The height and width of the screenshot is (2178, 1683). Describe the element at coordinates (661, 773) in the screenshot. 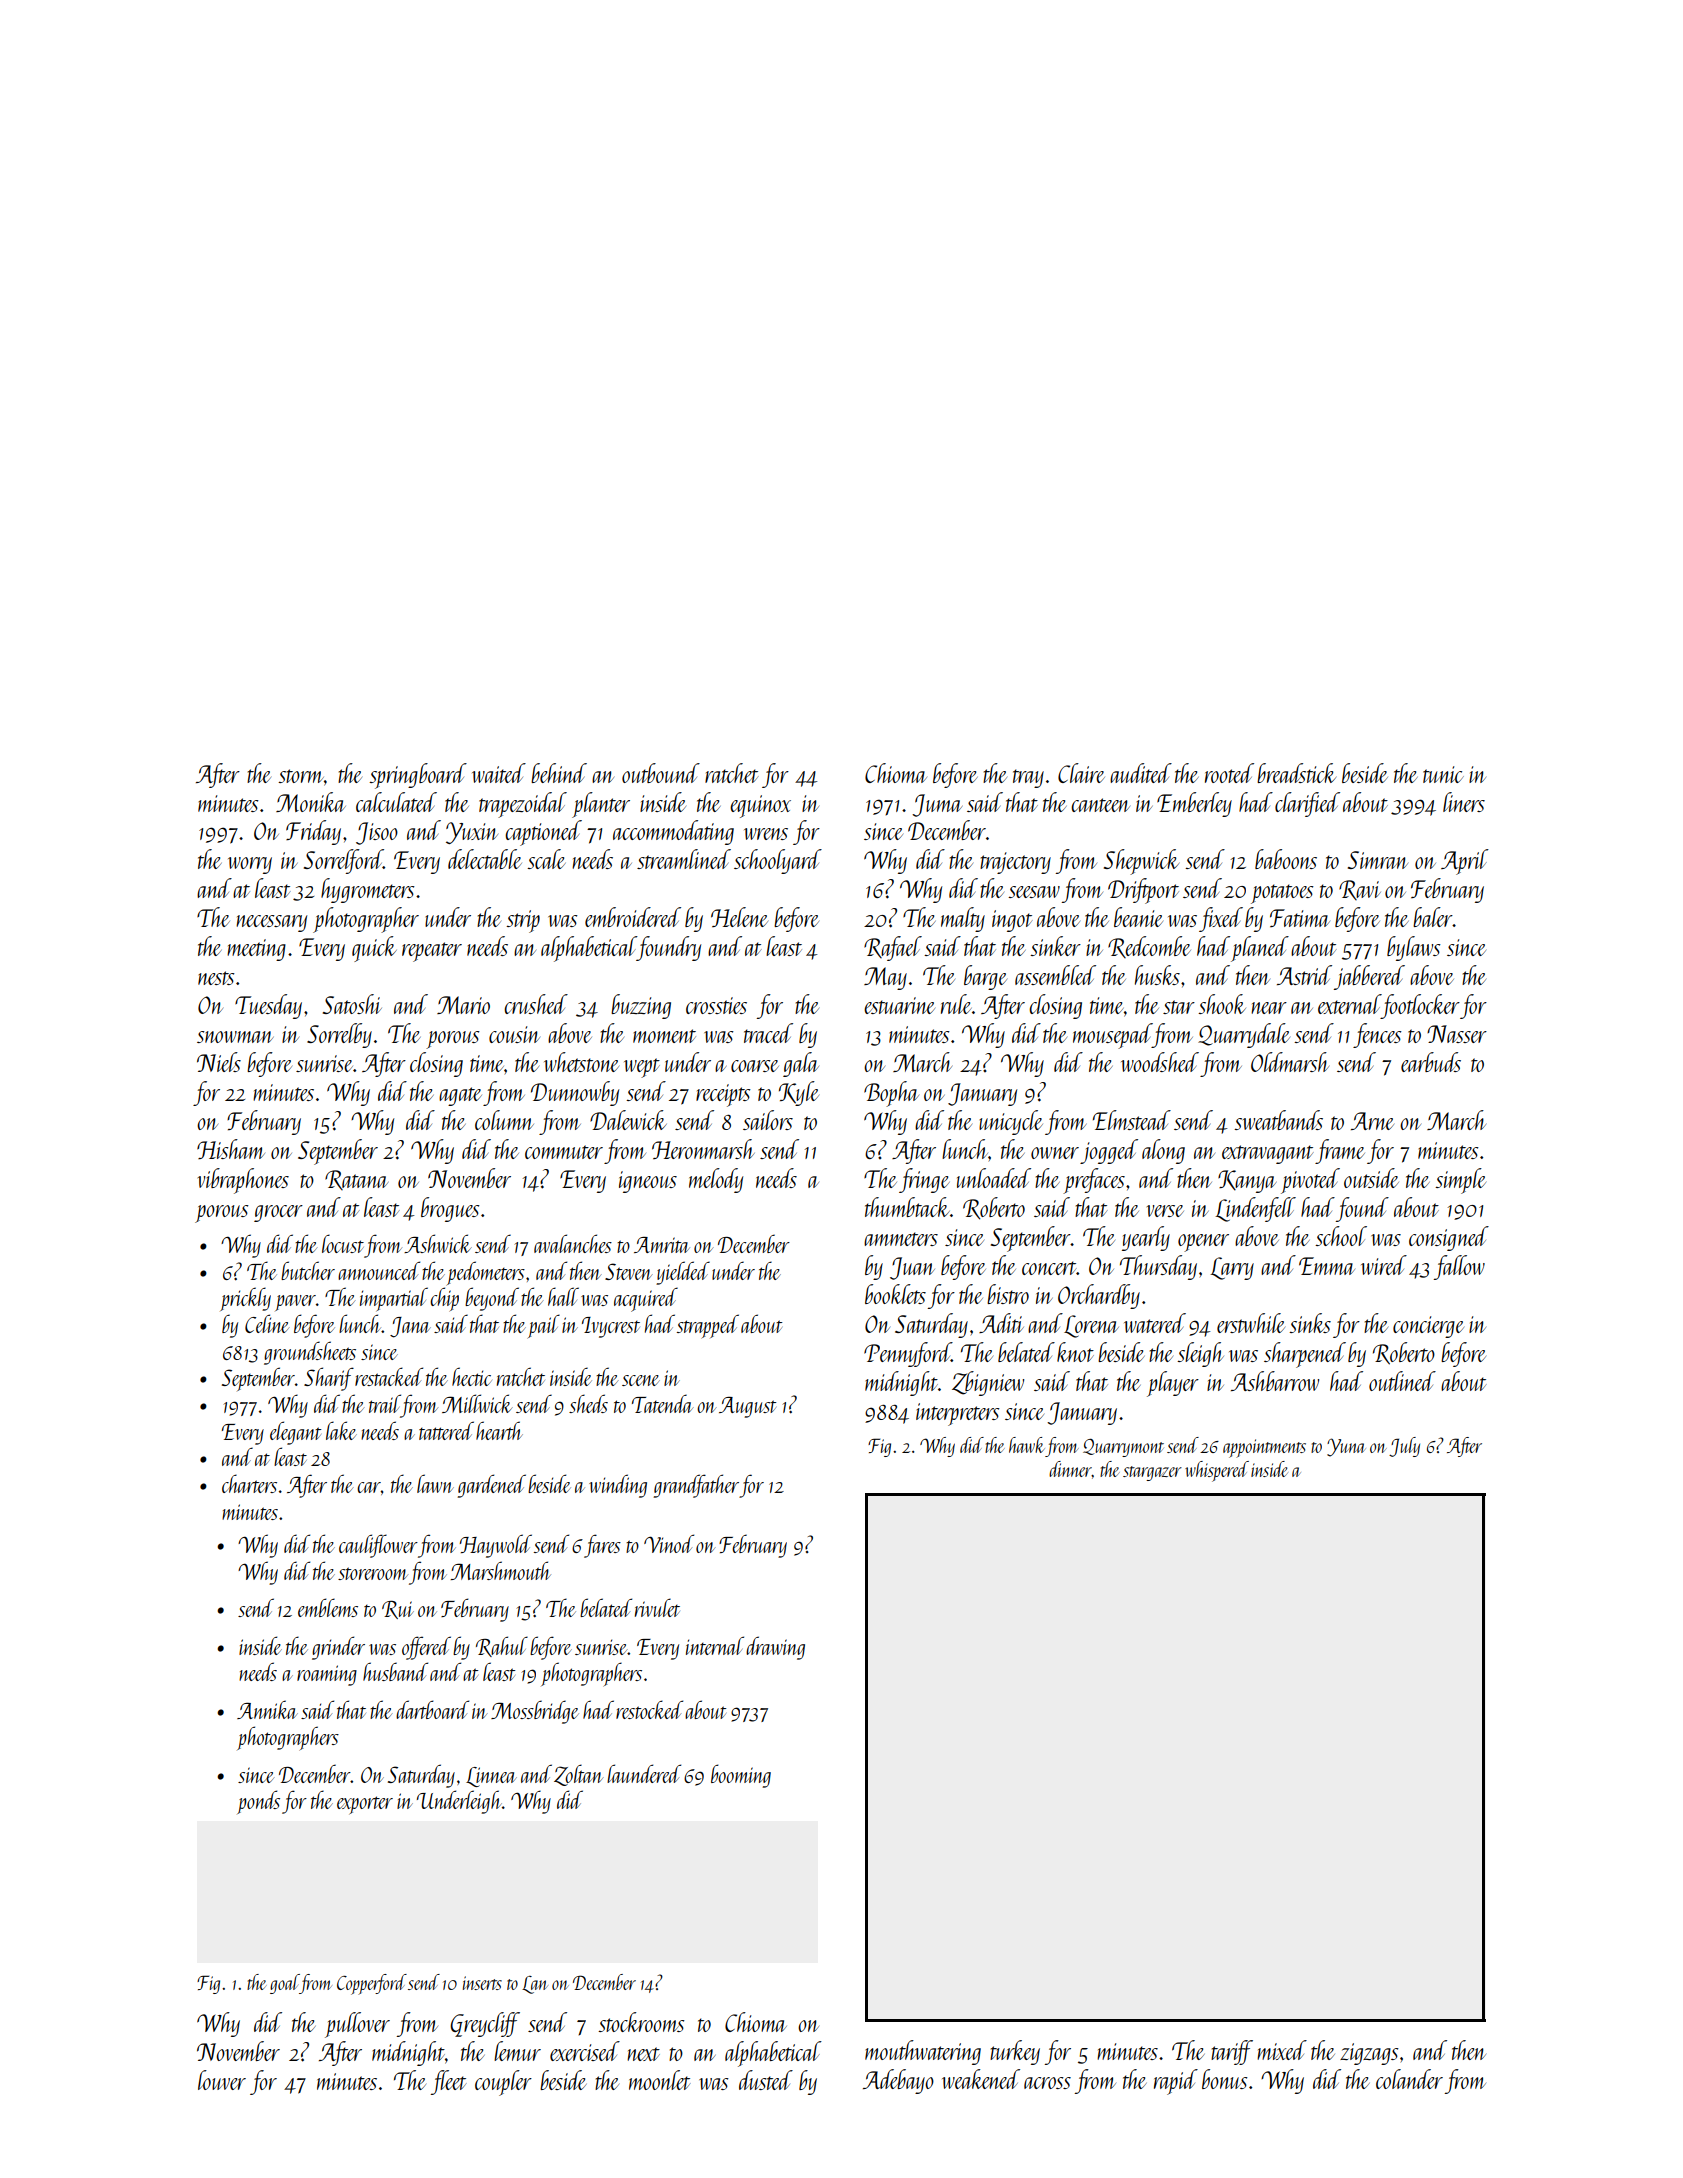

I see `outbound` at that location.
